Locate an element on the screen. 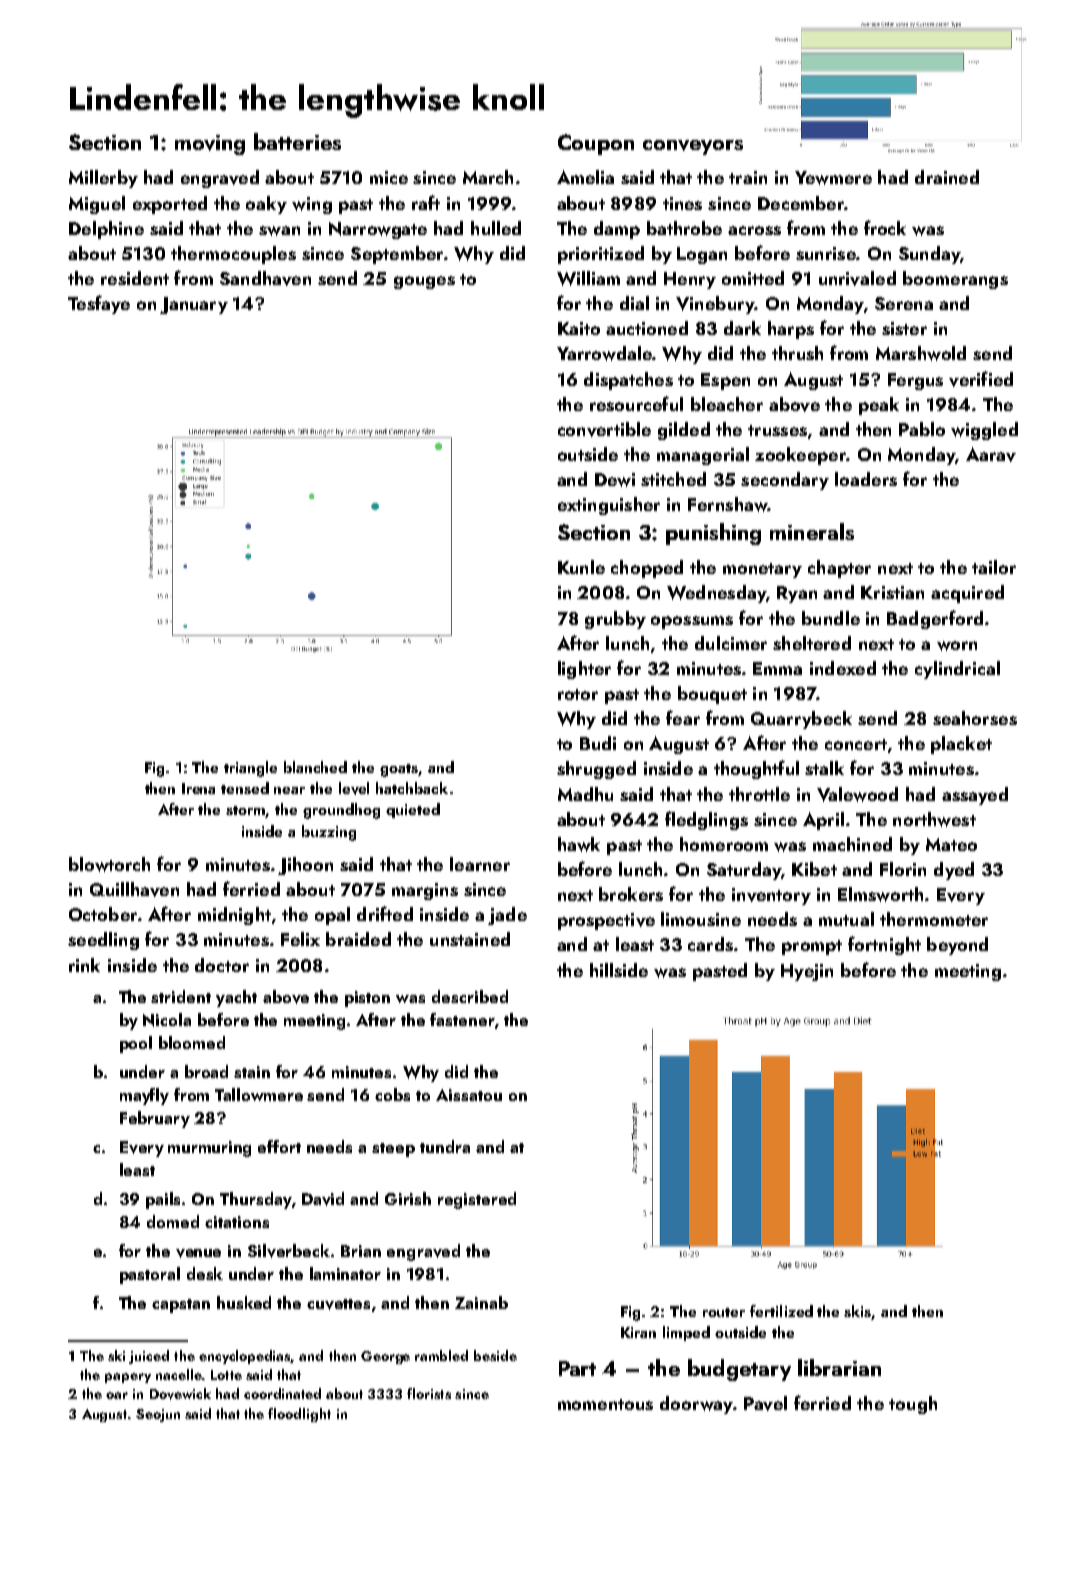  piston is located at coordinates (367, 999).
